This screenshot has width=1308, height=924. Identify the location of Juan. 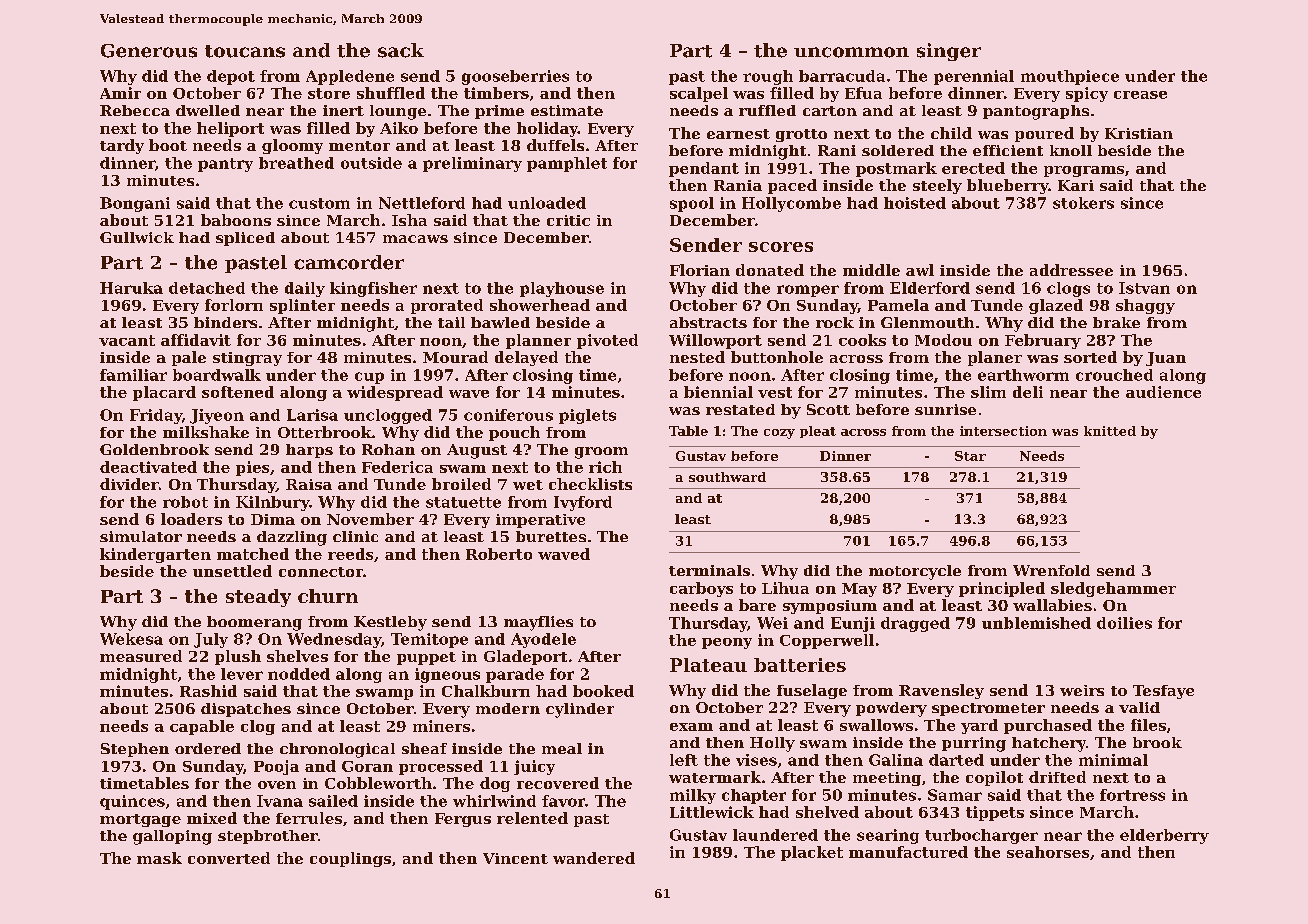
(1166, 359).
